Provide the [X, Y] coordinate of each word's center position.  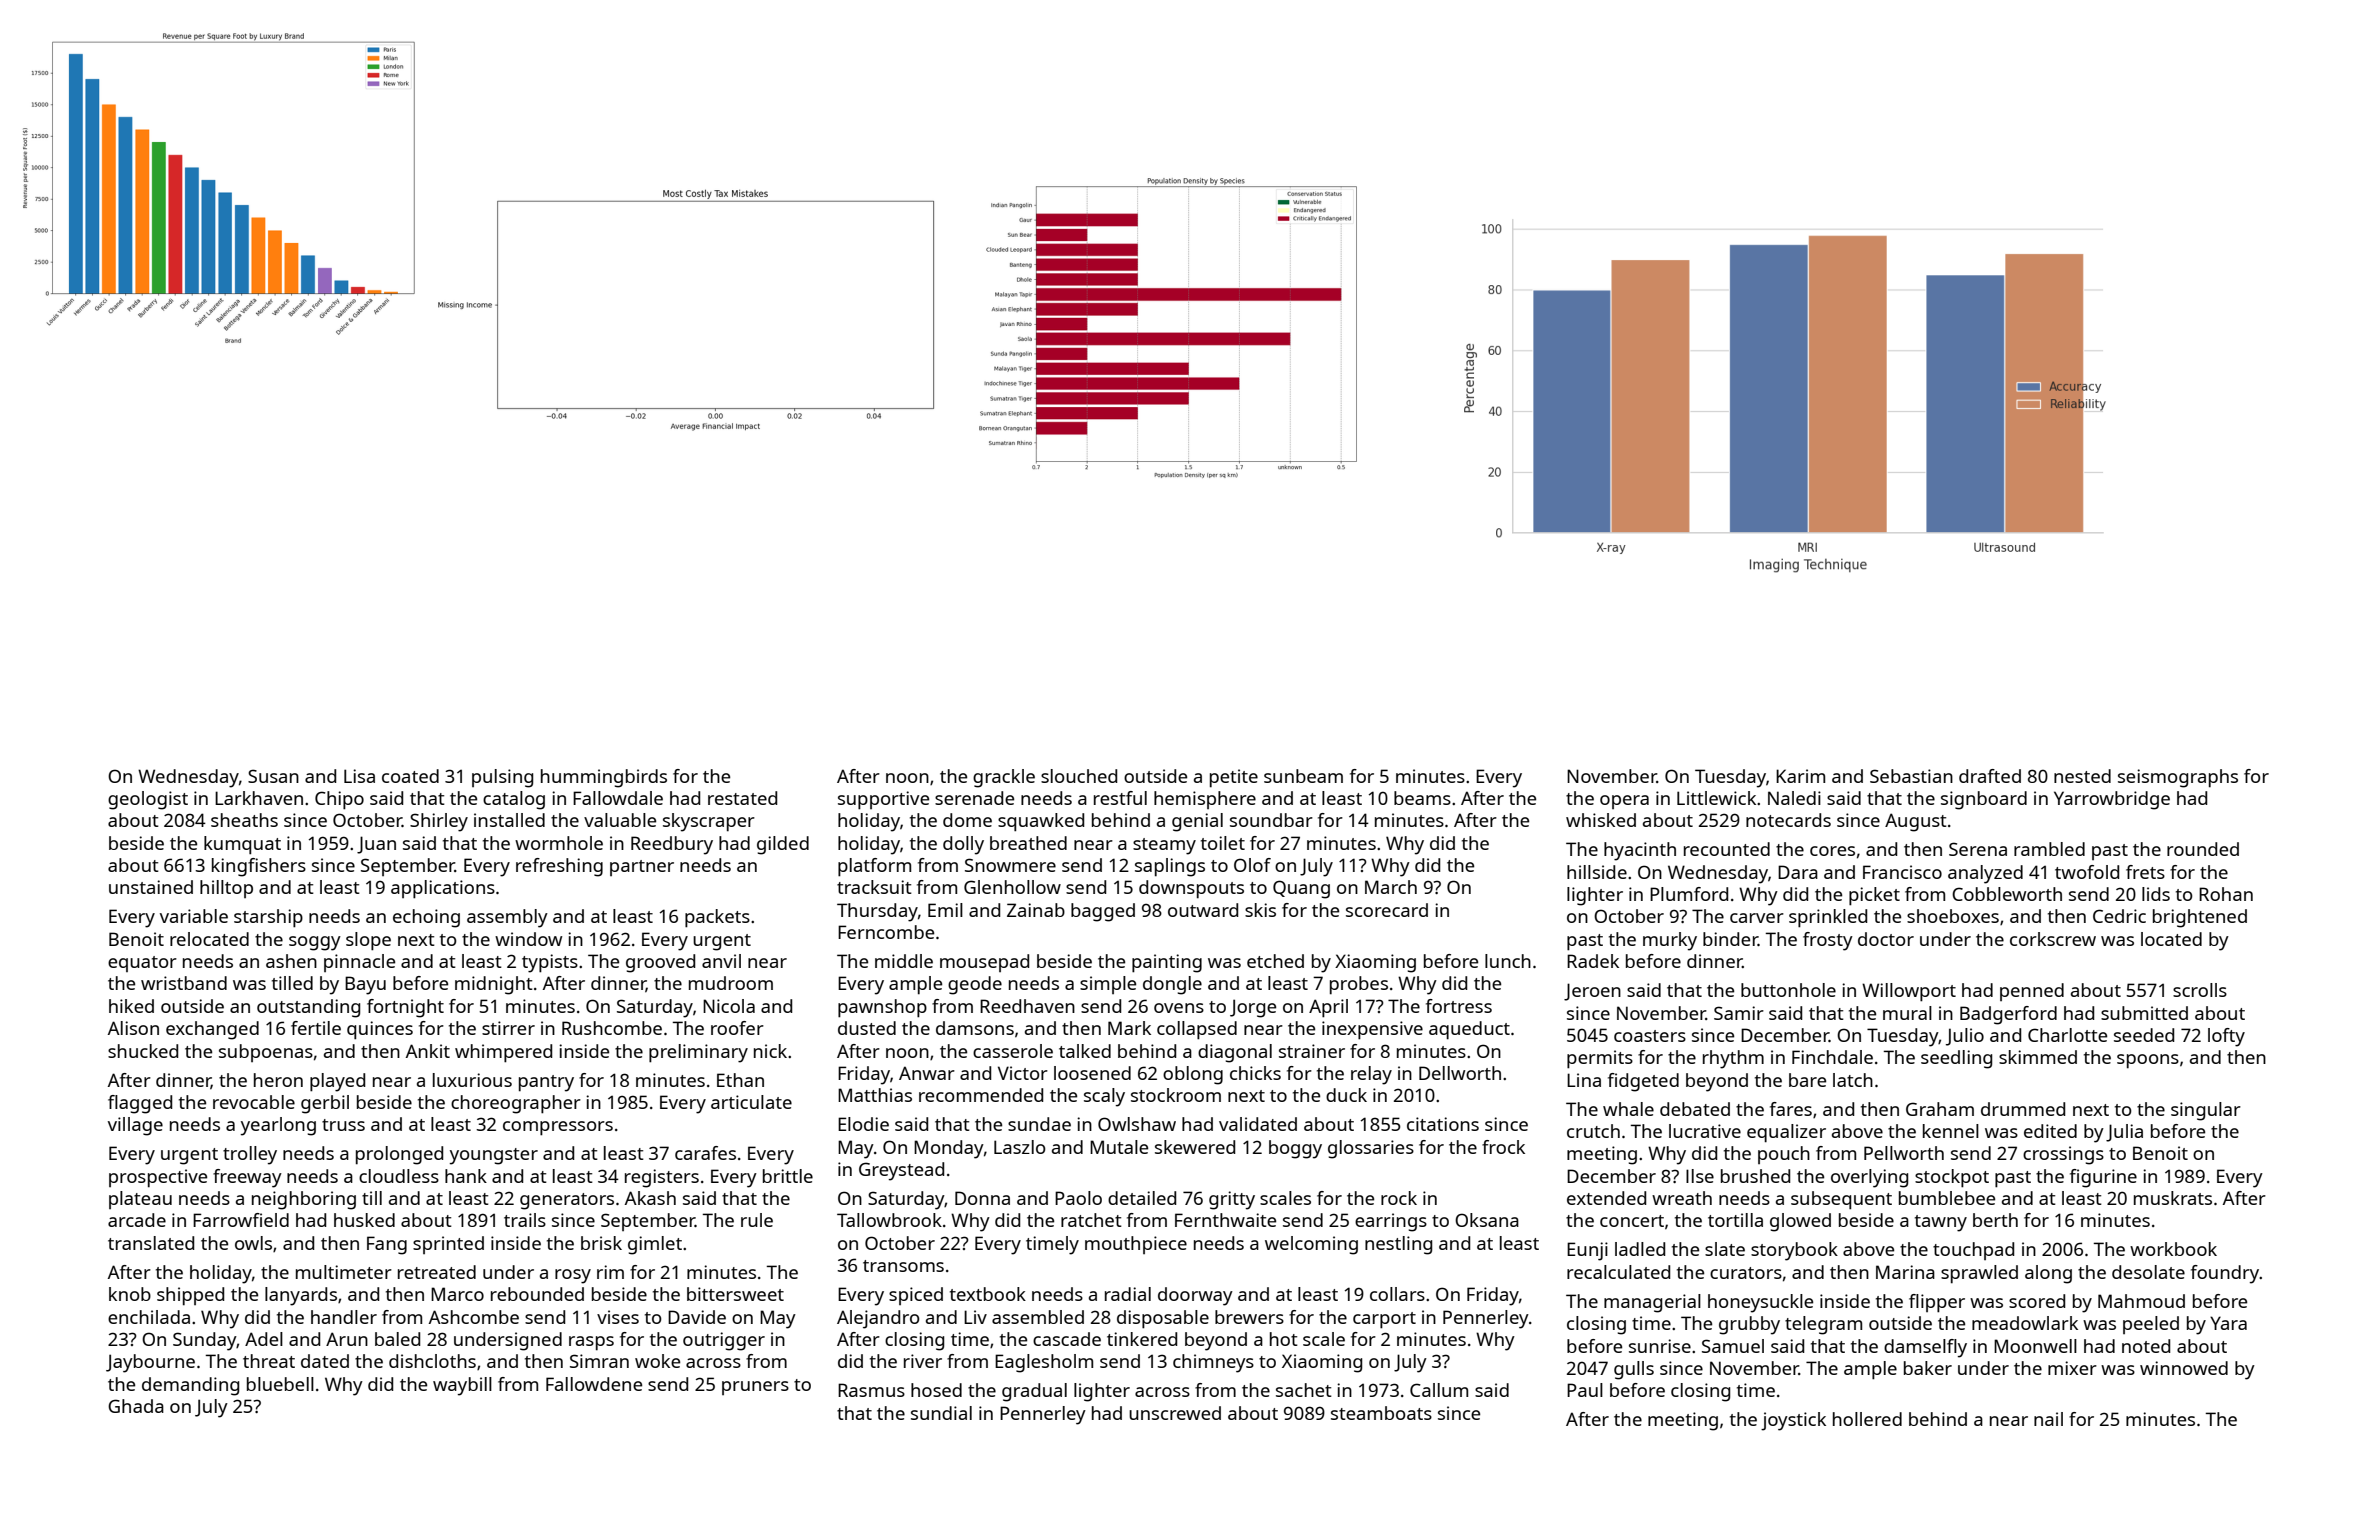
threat [269, 1361]
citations [1443, 1124]
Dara [1798, 872]
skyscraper [709, 822]
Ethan [740, 1080]
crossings [2063, 1155]
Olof [1252, 865]
